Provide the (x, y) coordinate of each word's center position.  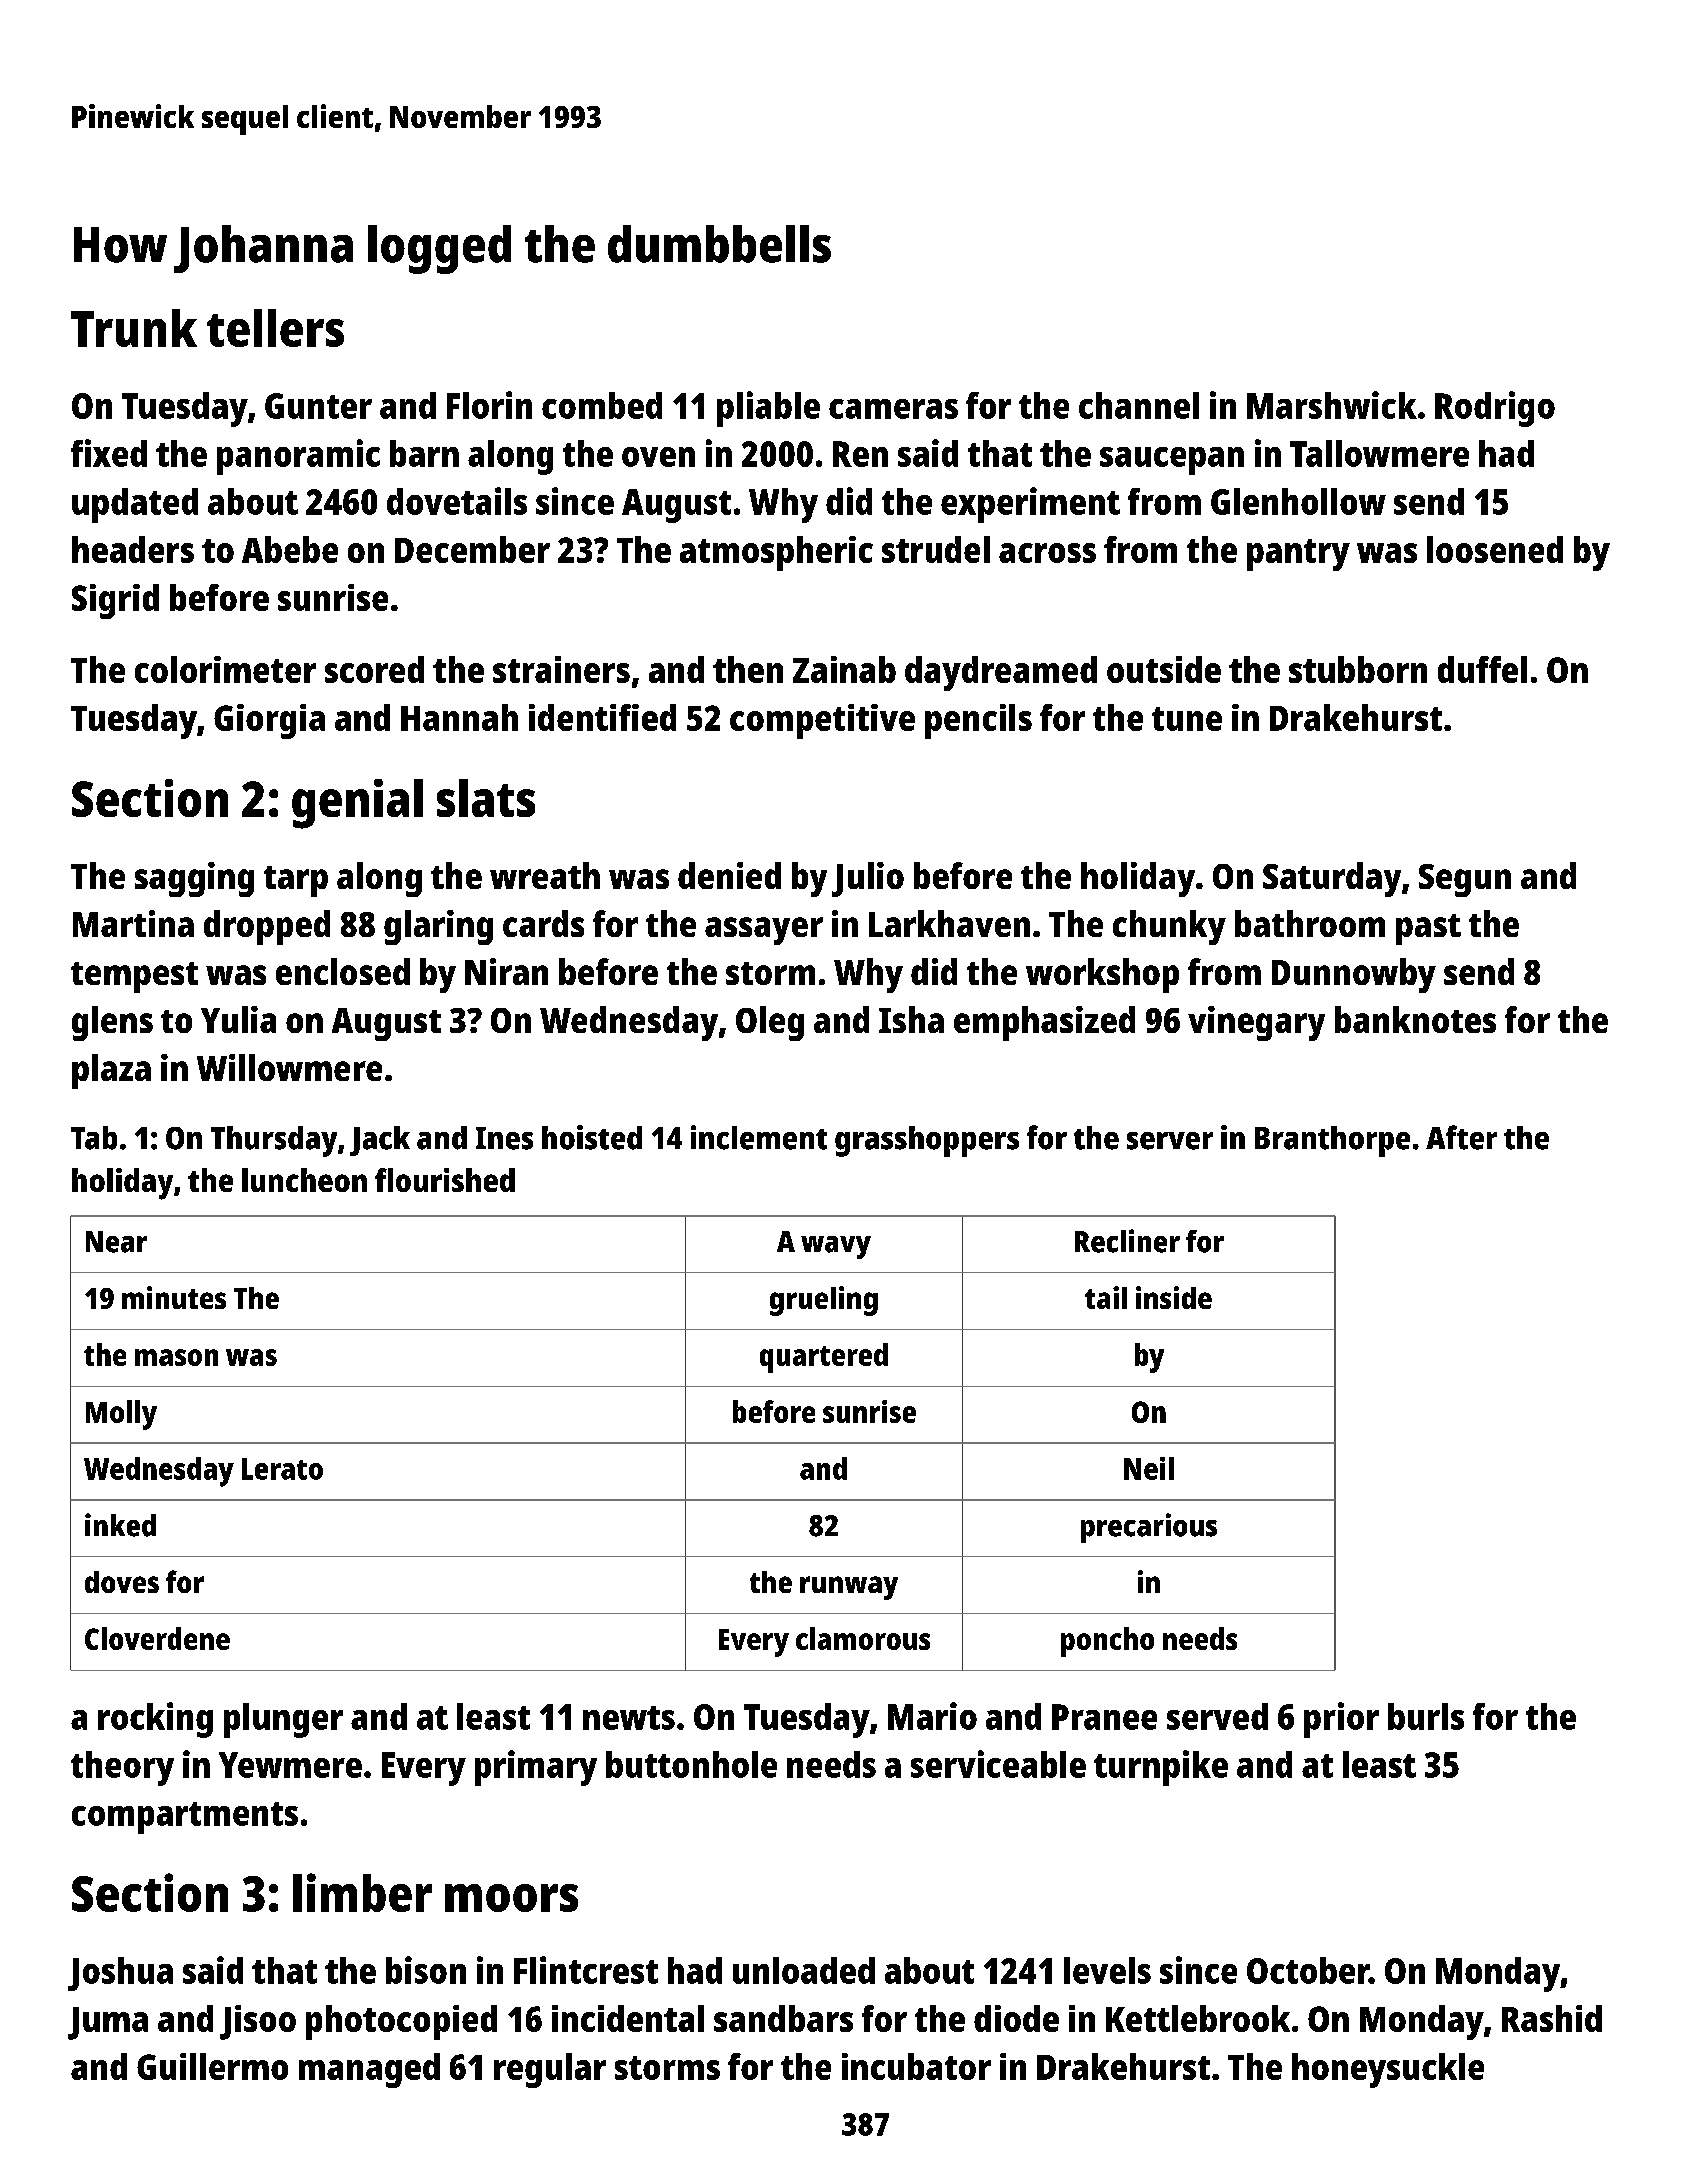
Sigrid (115, 601)
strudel (936, 549)
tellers (275, 328)
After (1461, 1137)
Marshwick (1332, 405)
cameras (893, 409)
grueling (824, 1301)
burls (1426, 1716)
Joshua (120, 1974)
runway (849, 1588)
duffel (1482, 669)
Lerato (282, 1469)
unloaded (804, 1970)
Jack (380, 1141)
